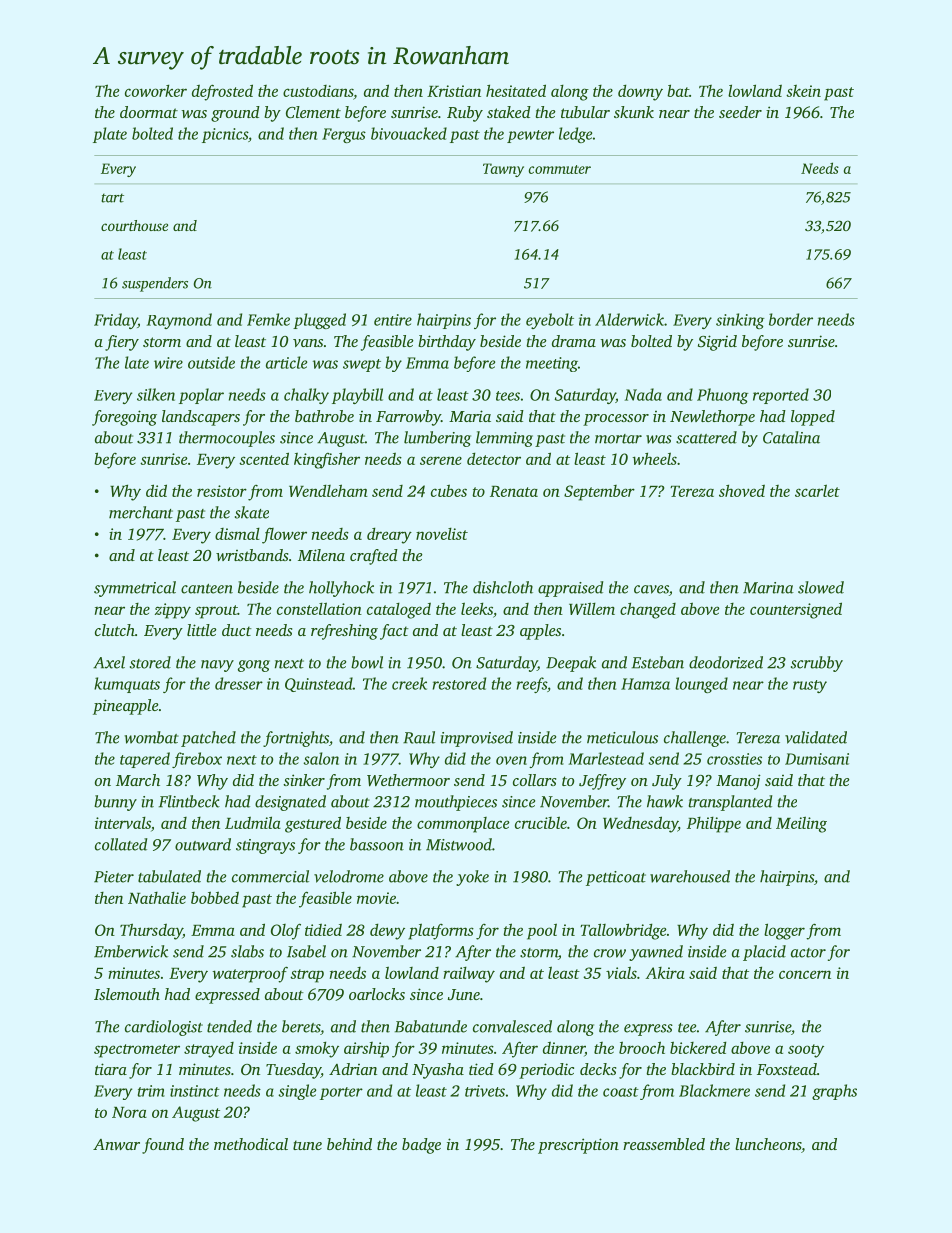  Describe the element at coordinates (454, 91) in the screenshot. I see `Kristian` at that location.
